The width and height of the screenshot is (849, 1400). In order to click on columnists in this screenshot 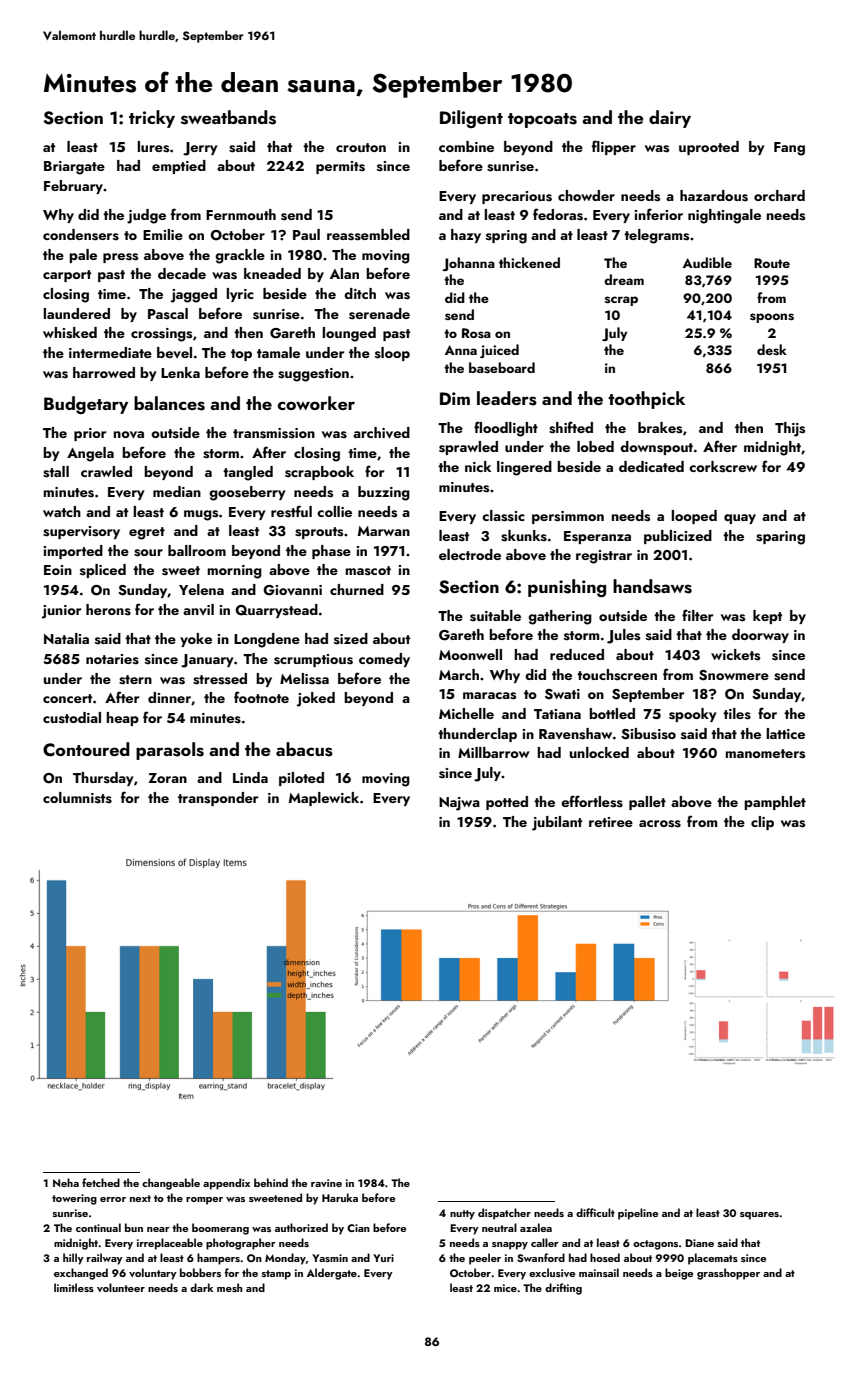, I will do `click(77, 798)`.
